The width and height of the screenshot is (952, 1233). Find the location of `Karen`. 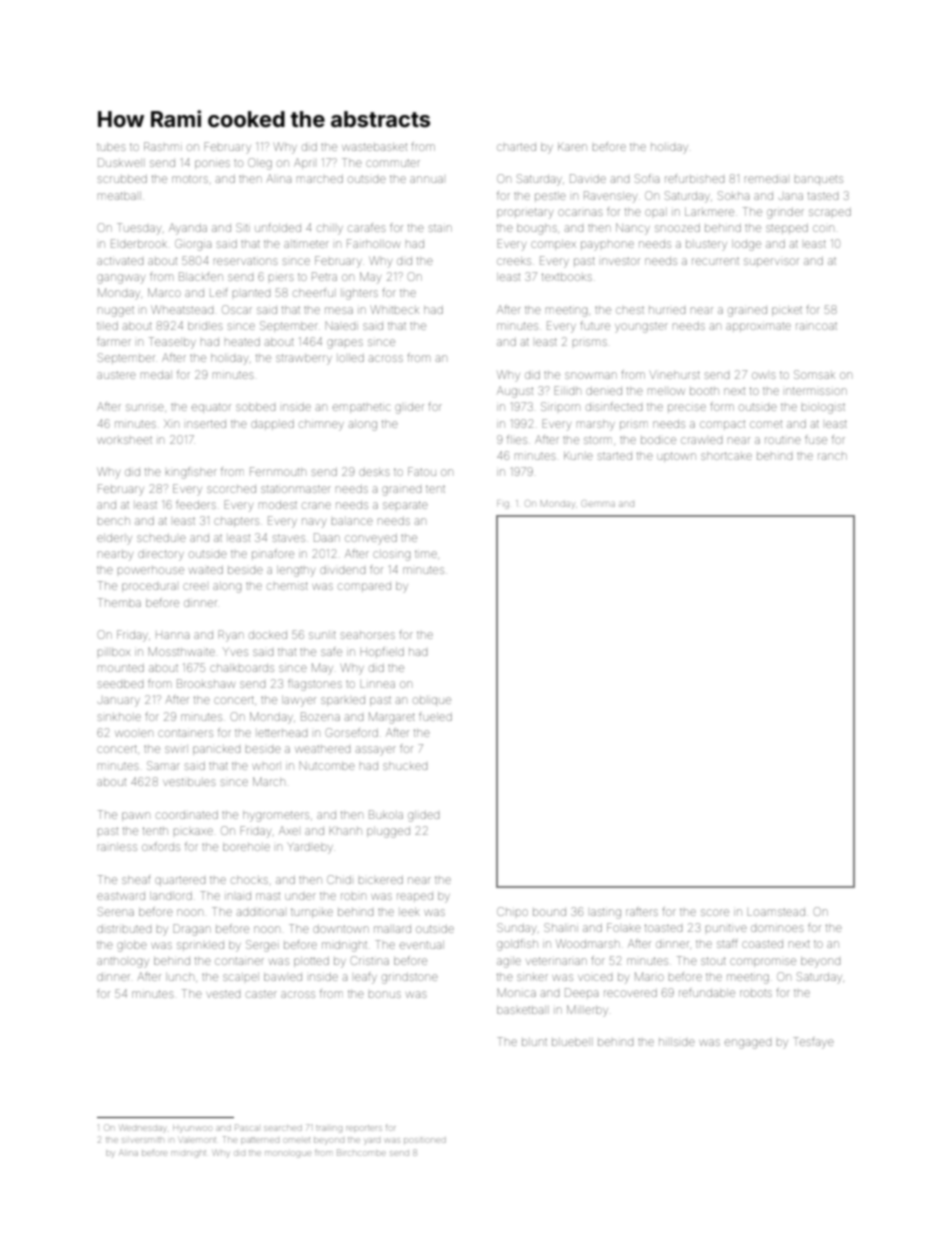

Karen is located at coordinates (572, 147).
